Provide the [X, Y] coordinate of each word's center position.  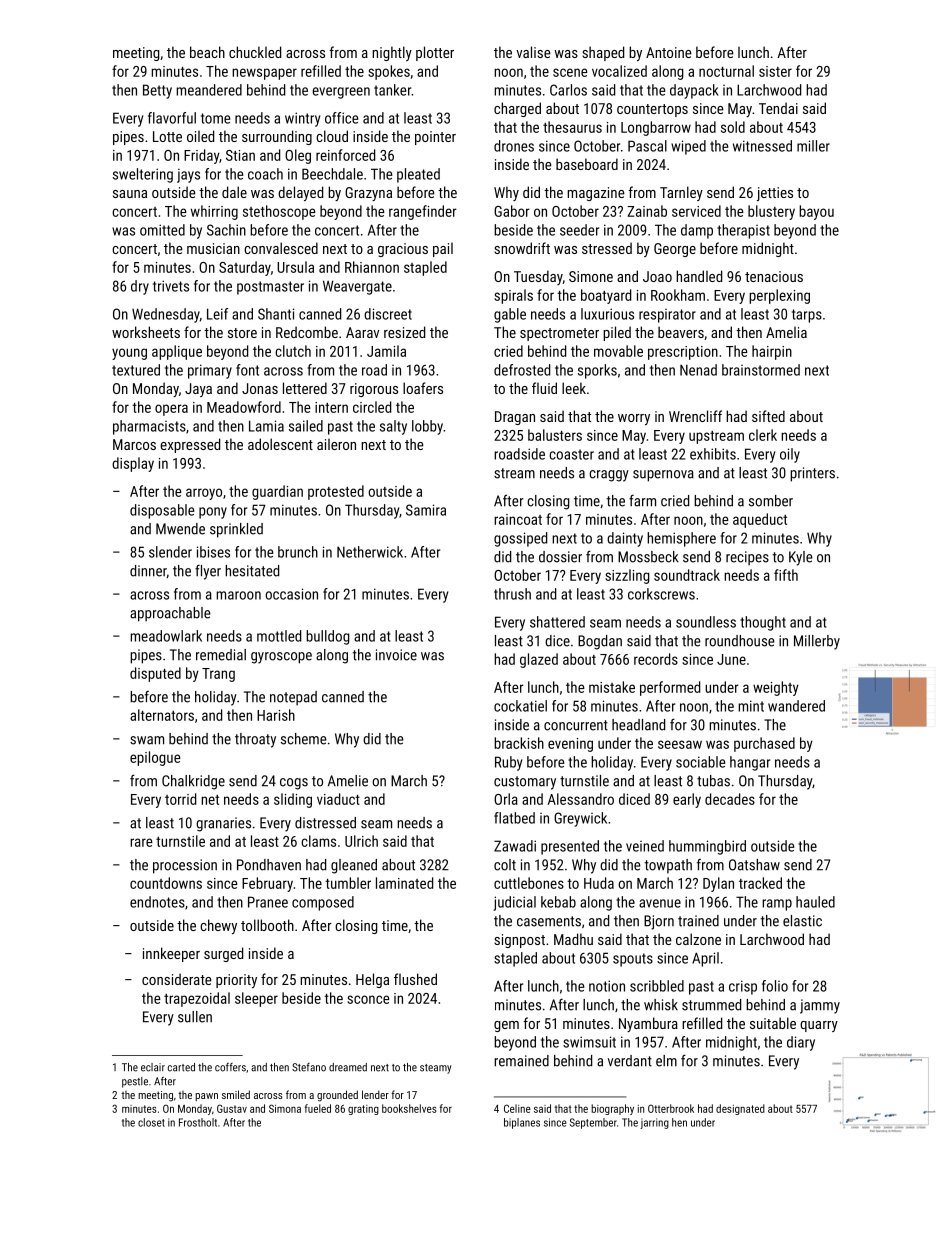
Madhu [573, 939]
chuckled [255, 52]
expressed [190, 445]
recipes [747, 558]
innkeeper [171, 954]
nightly [392, 53]
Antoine [669, 52]
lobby [427, 427]
